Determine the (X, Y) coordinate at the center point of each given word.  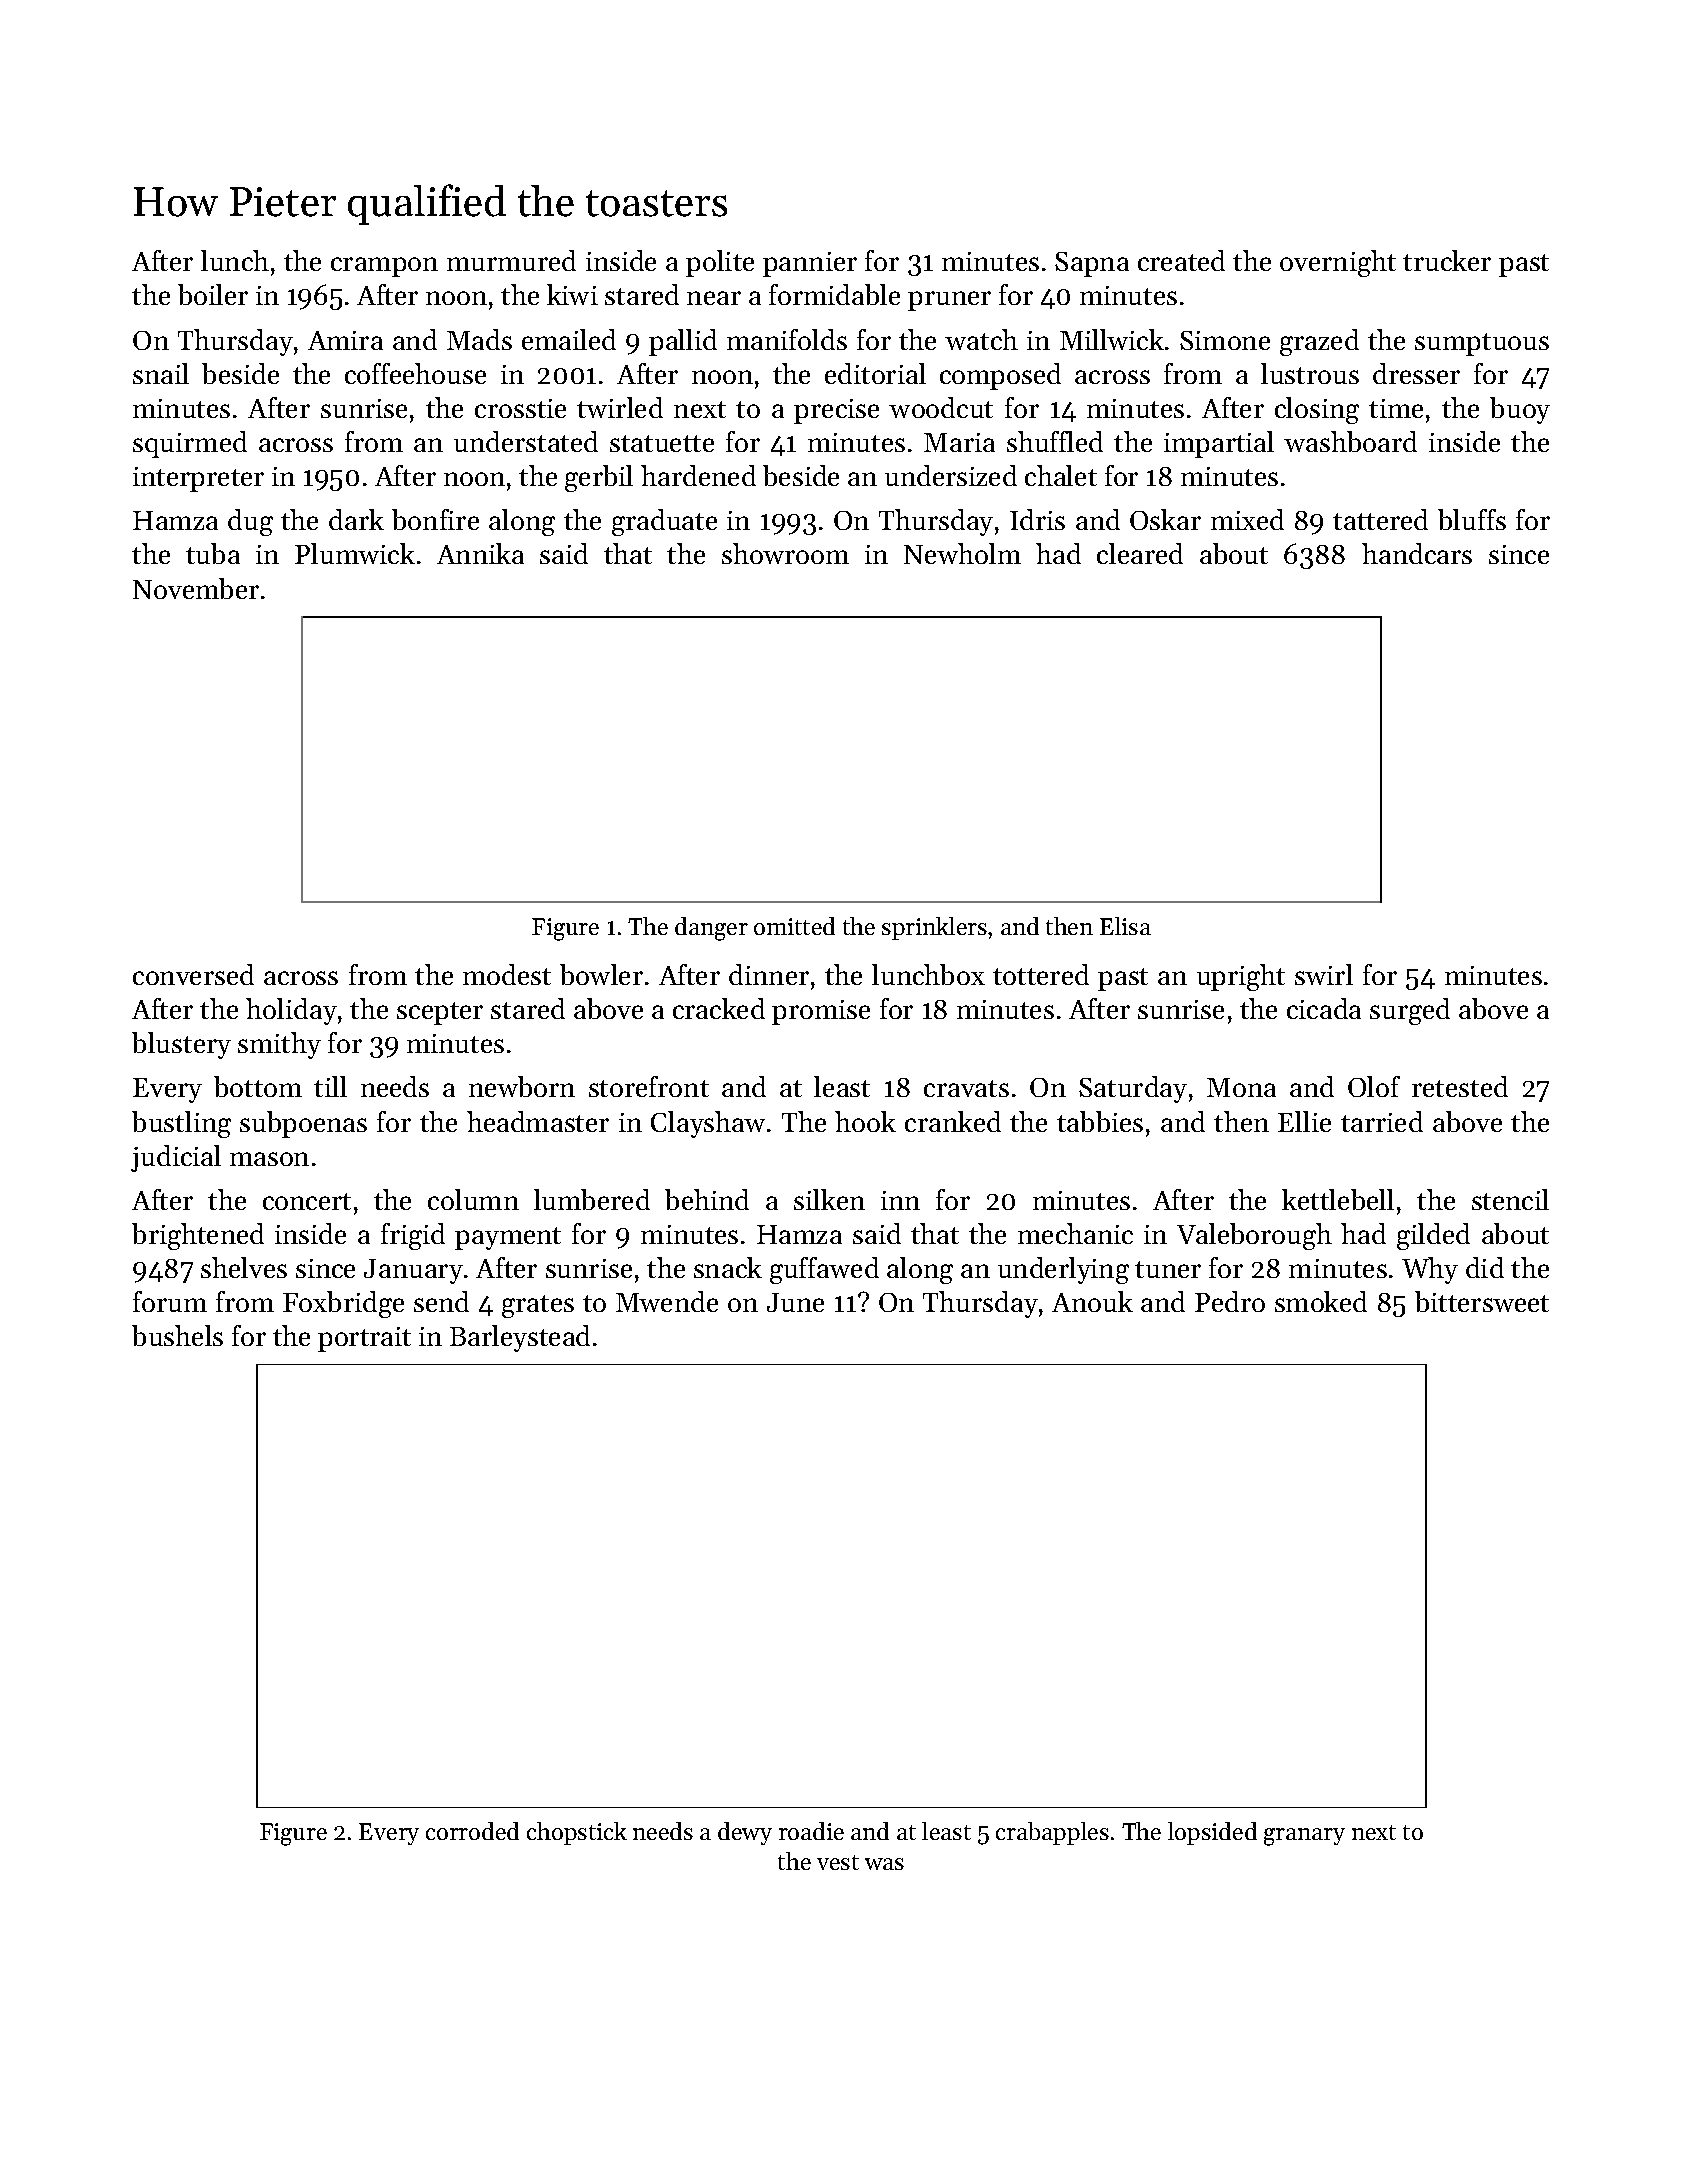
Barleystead (520, 1338)
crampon (384, 267)
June (795, 1302)
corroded (472, 1831)
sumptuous (1482, 344)
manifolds (787, 339)
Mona (1241, 1087)
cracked (719, 1008)
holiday (291, 1011)
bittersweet (1482, 1301)
